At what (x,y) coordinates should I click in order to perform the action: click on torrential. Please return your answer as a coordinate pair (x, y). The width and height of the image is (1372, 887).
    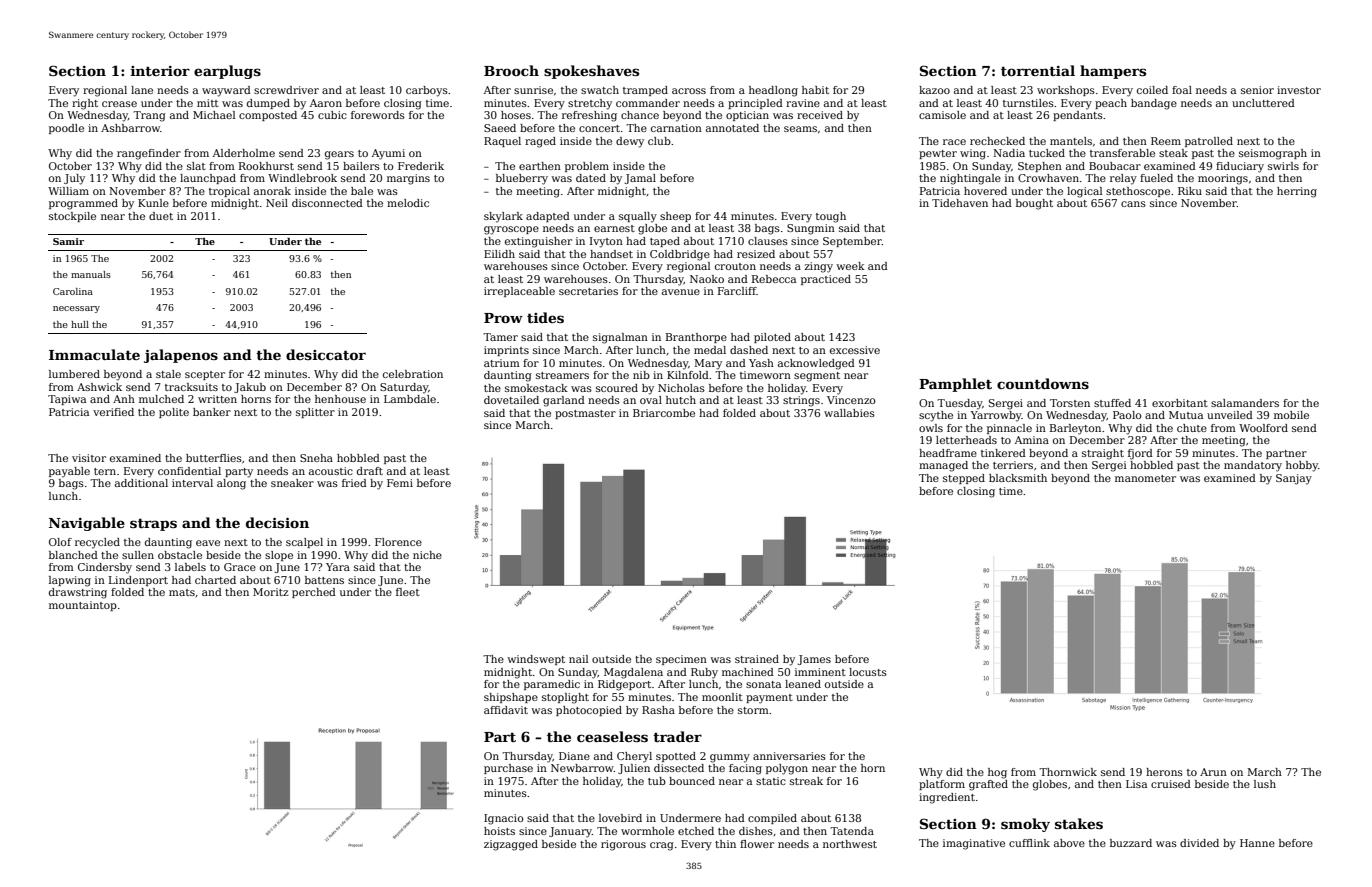
    Looking at the image, I should click on (1038, 70).
